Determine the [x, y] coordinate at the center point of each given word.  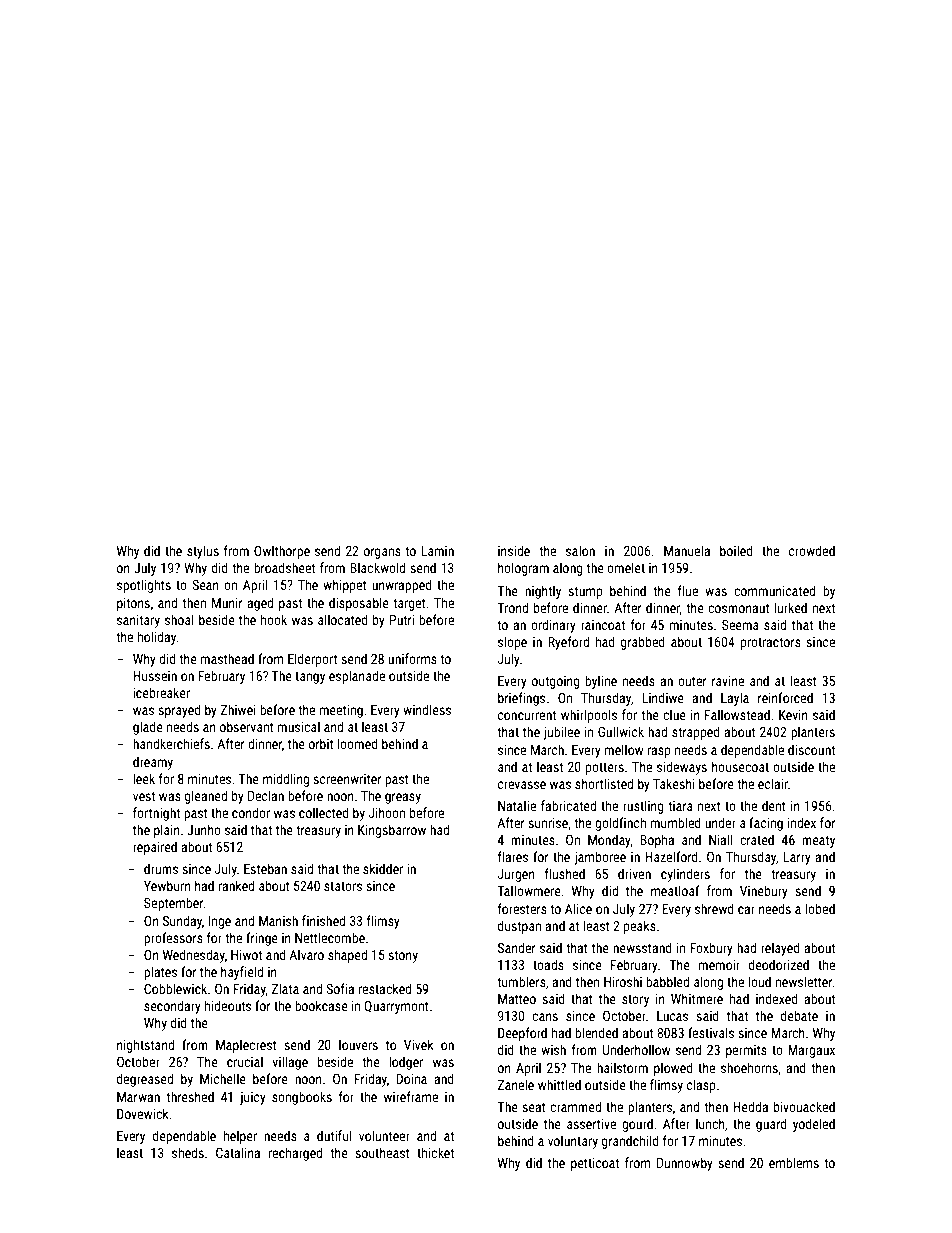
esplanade [357, 677]
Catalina [238, 1152]
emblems [794, 1162]
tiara [680, 806]
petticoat [595, 1164]
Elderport [313, 660]
